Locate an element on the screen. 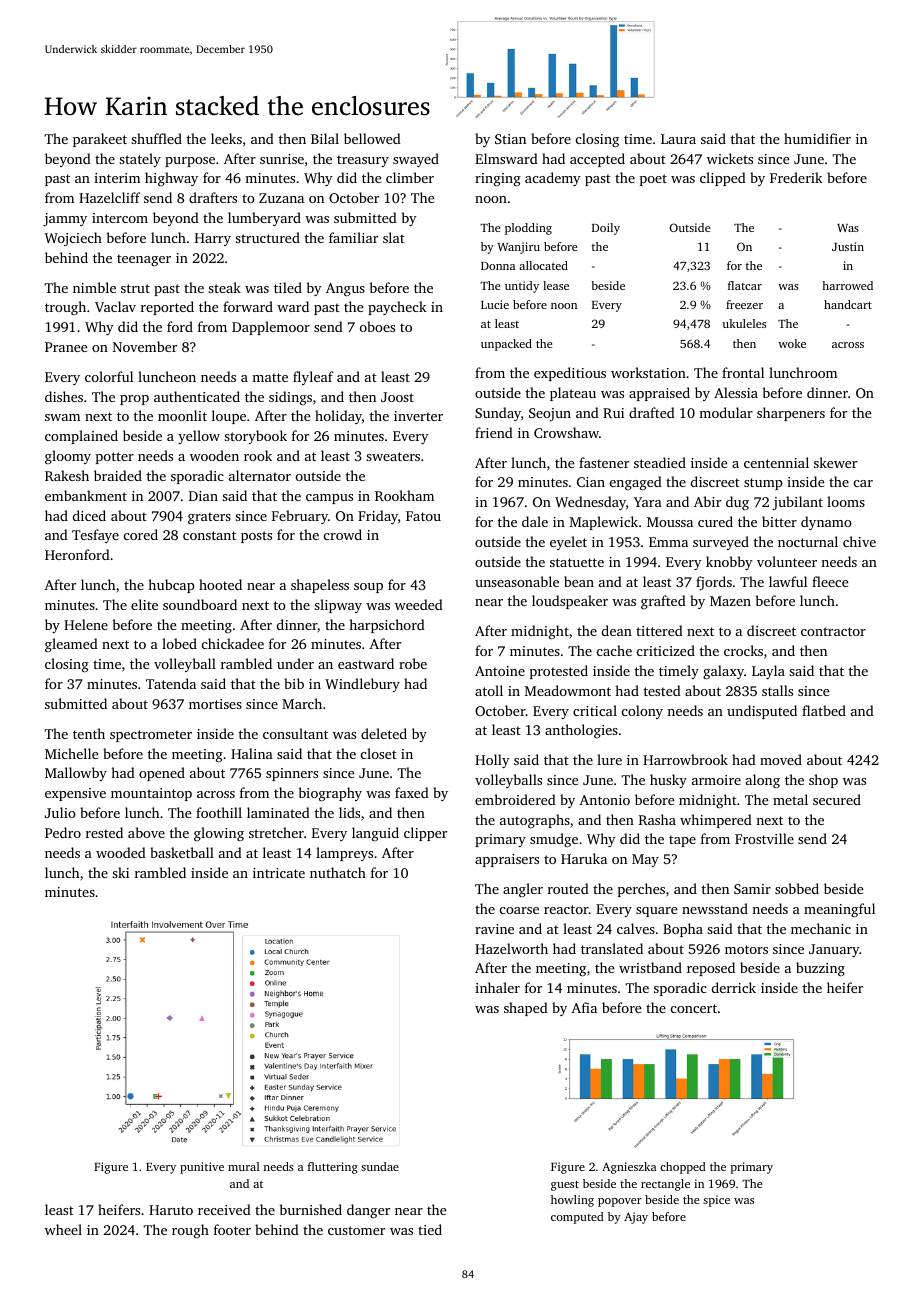  Mallowby is located at coordinates (76, 774).
